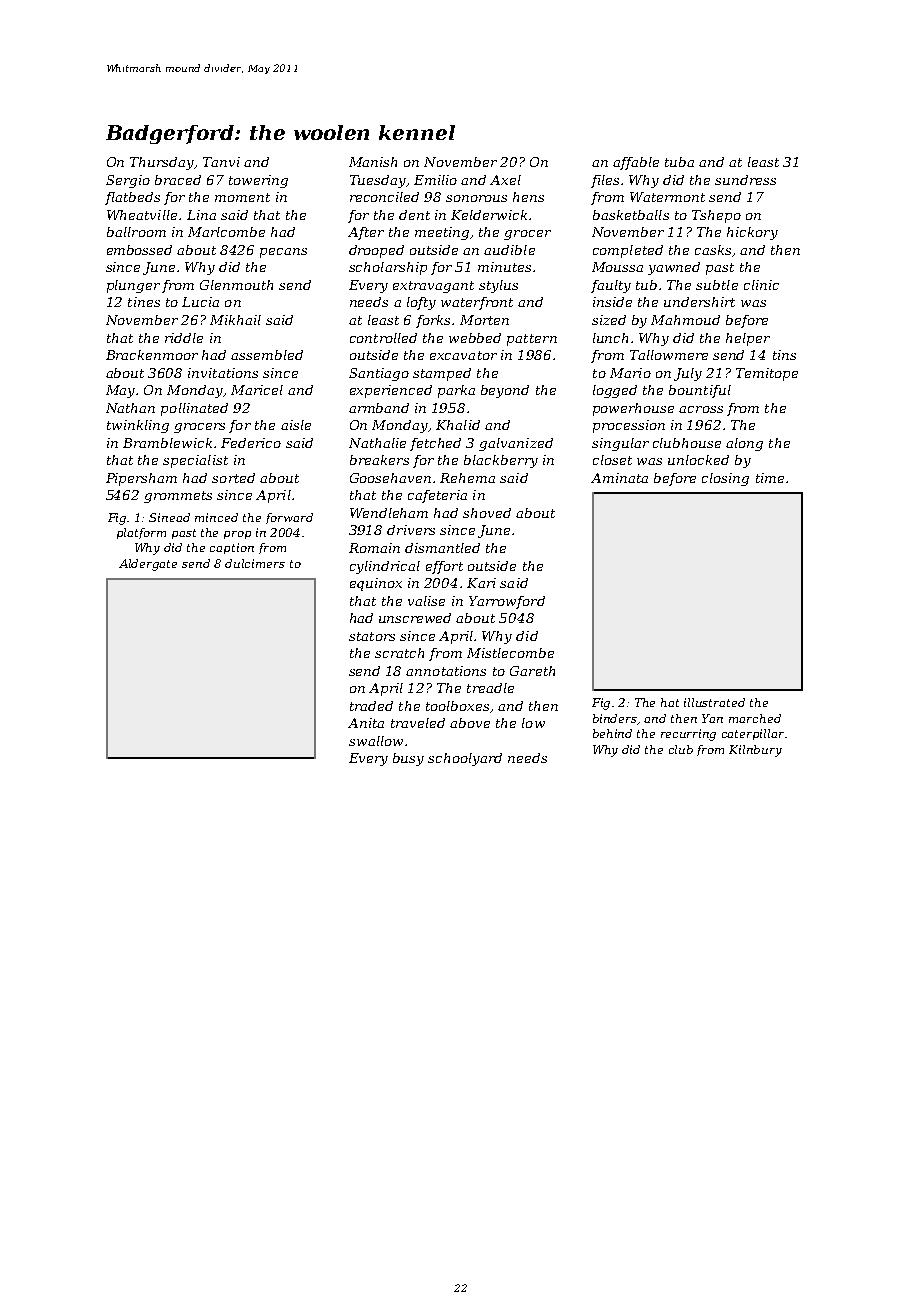 This image has width=908, height=1316. Describe the element at coordinates (669, 355) in the image. I see `Tallowmere` at that location.
